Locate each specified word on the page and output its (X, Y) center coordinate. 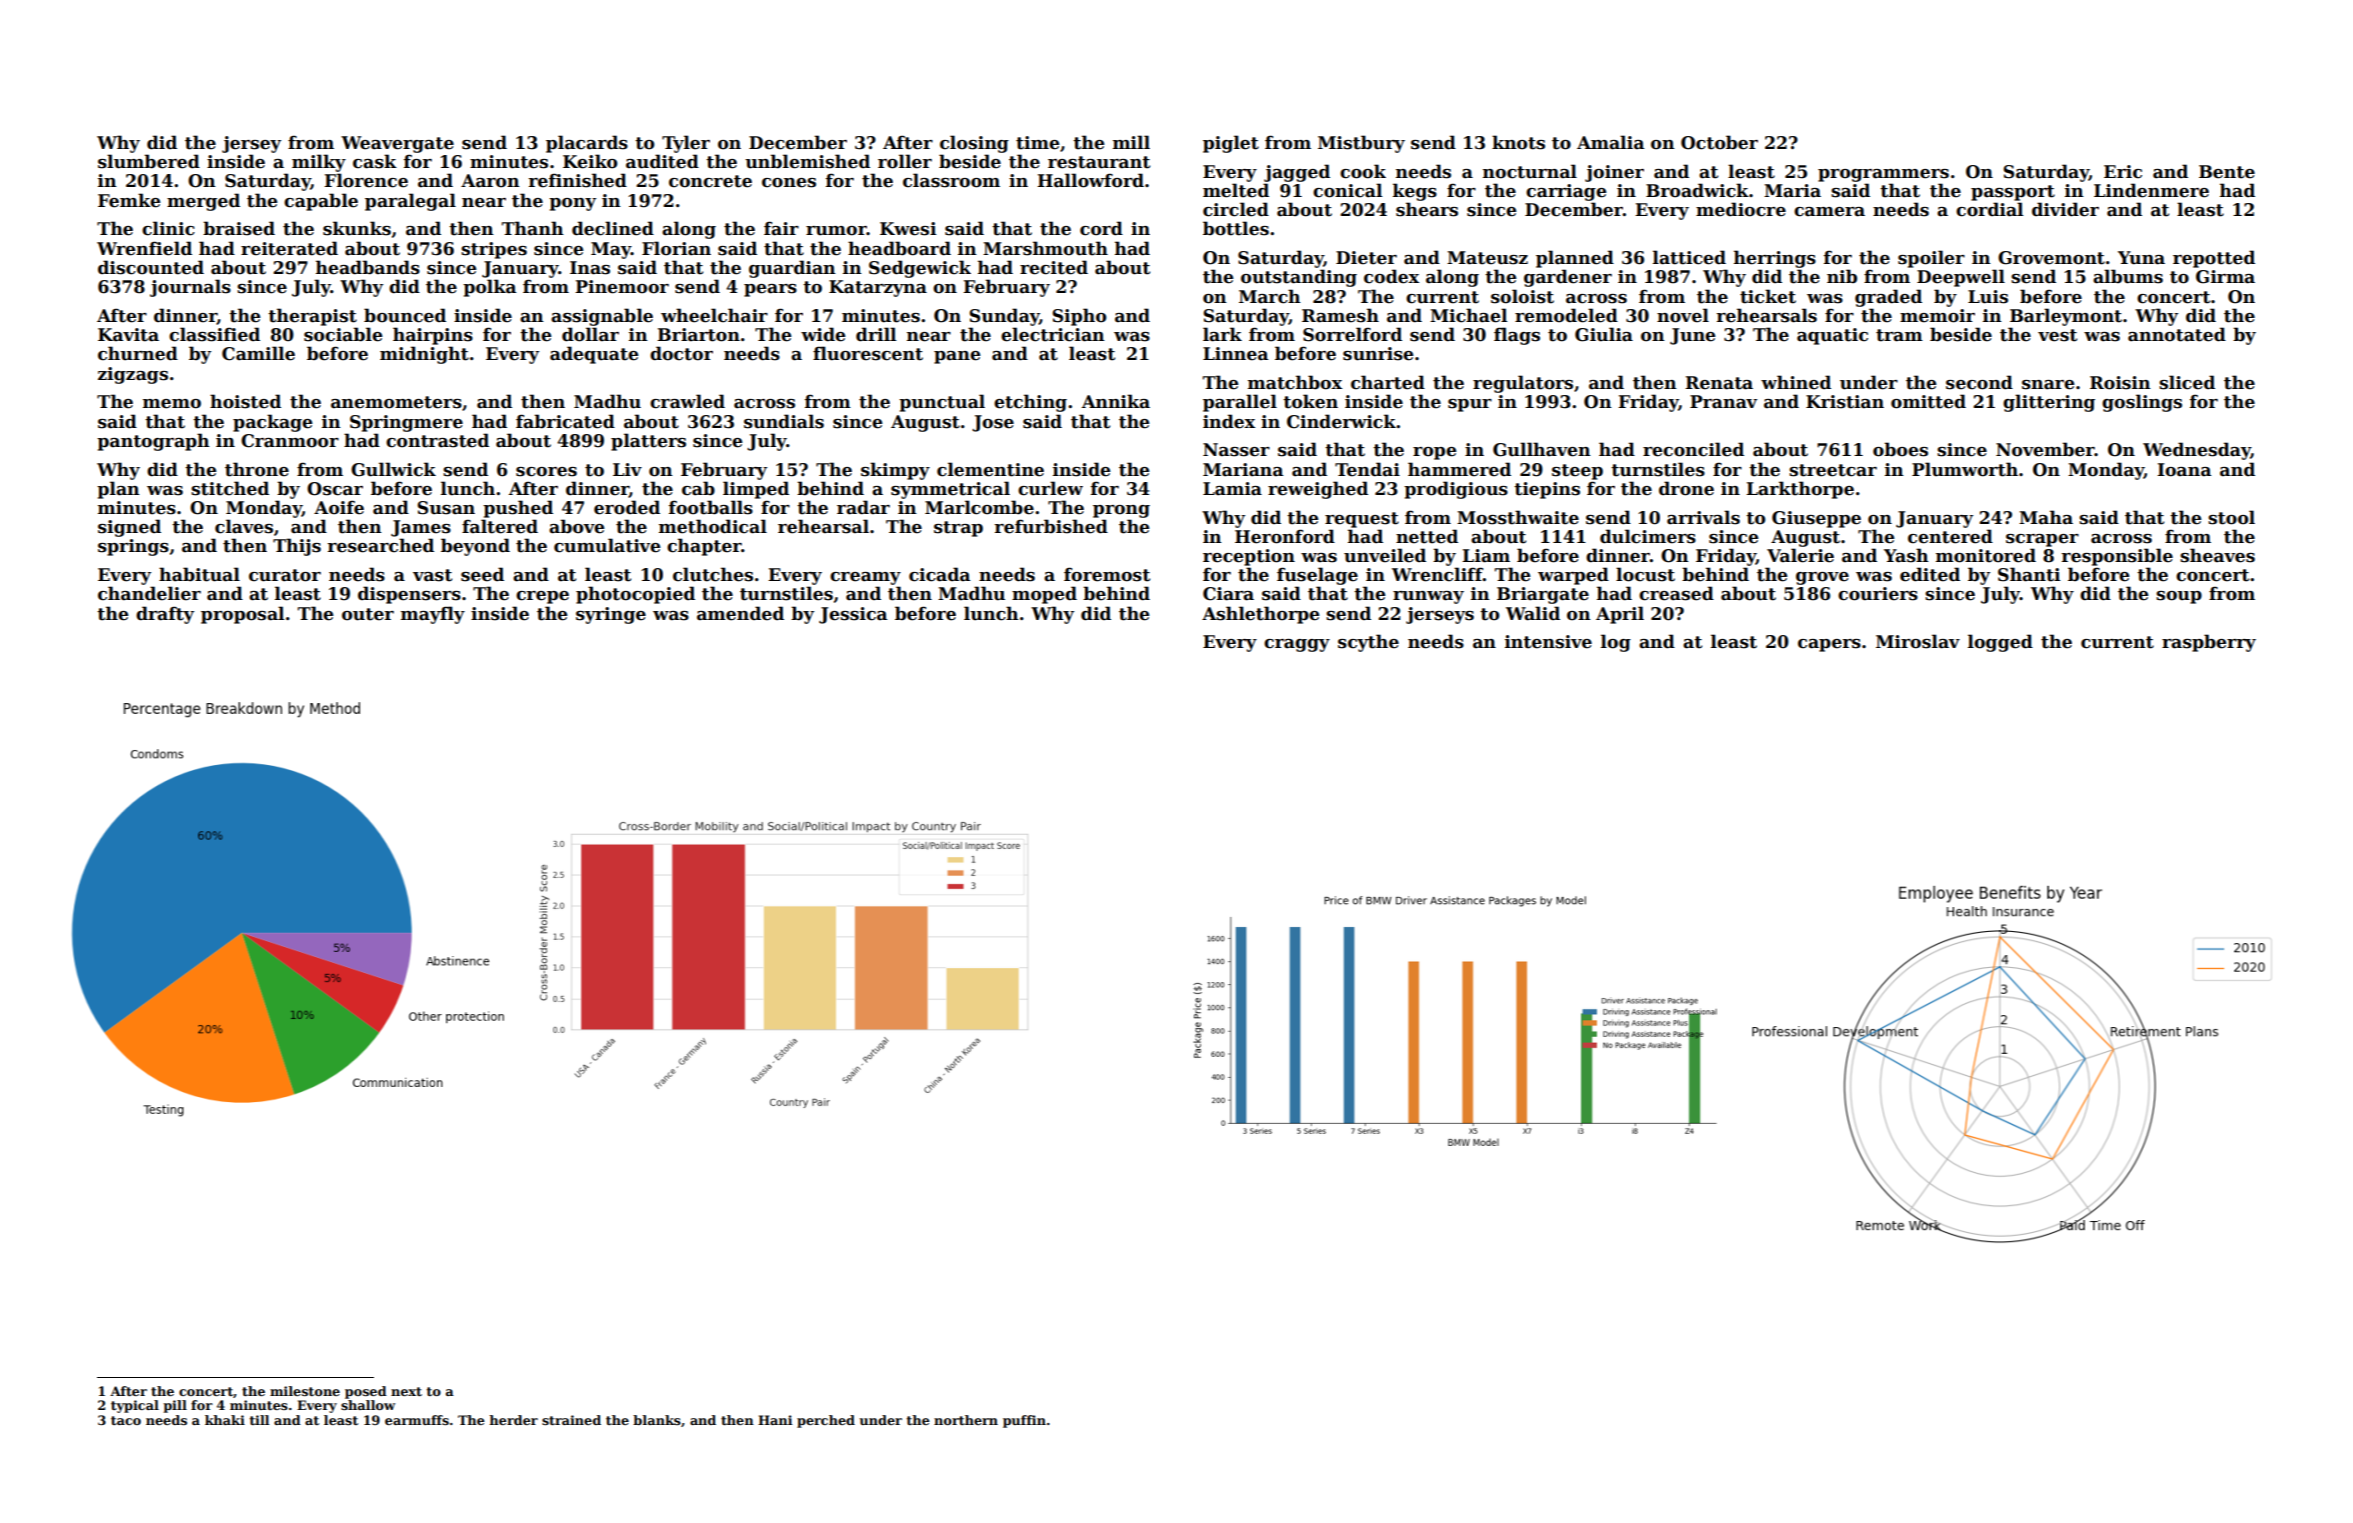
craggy (1297, 645)
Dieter (1366, 258)
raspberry (2209, 643)
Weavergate (397, 144)
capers (1829, 645)
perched (826, 1421)
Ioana (2184, 470)
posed (366, 1392)
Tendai (1367, 469)
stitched (230, 488)
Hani (775, 1420)
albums (2128, 276)
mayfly (433, 615)
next (406, 1391)
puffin (1024, 1421)
